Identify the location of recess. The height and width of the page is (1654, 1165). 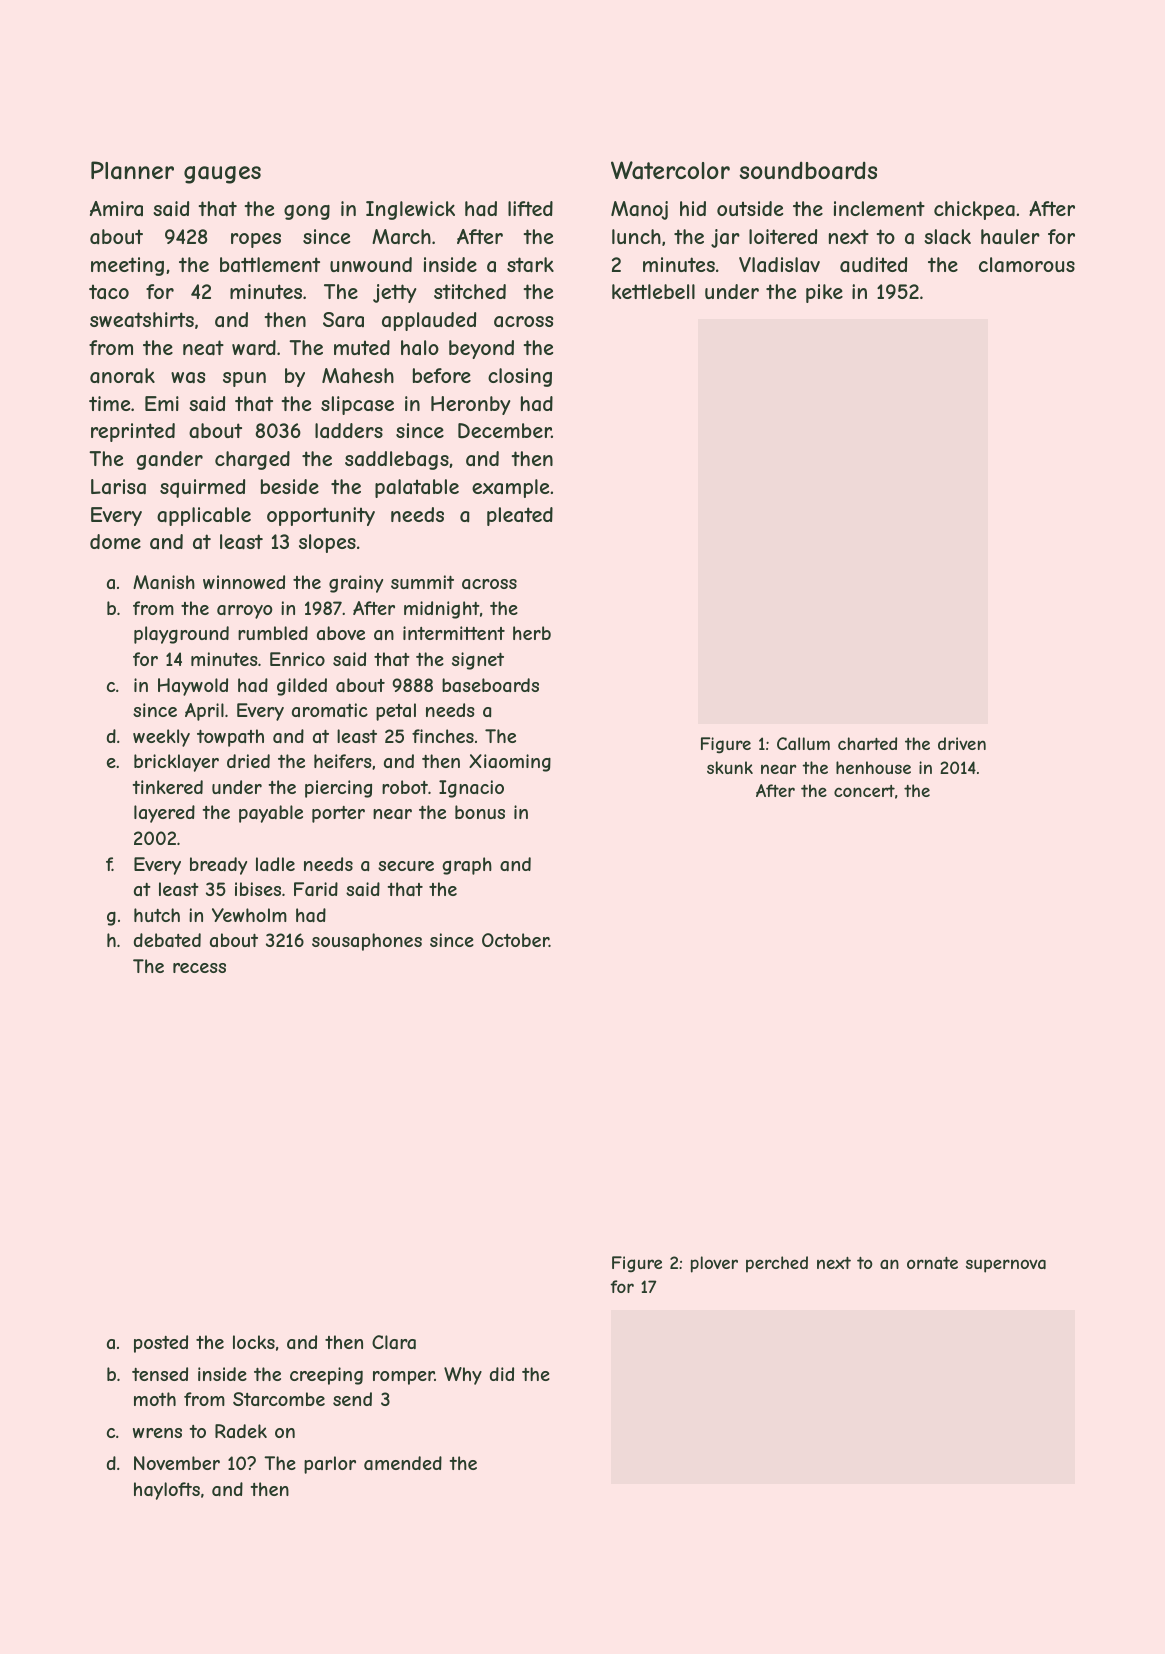
(199, 968).
